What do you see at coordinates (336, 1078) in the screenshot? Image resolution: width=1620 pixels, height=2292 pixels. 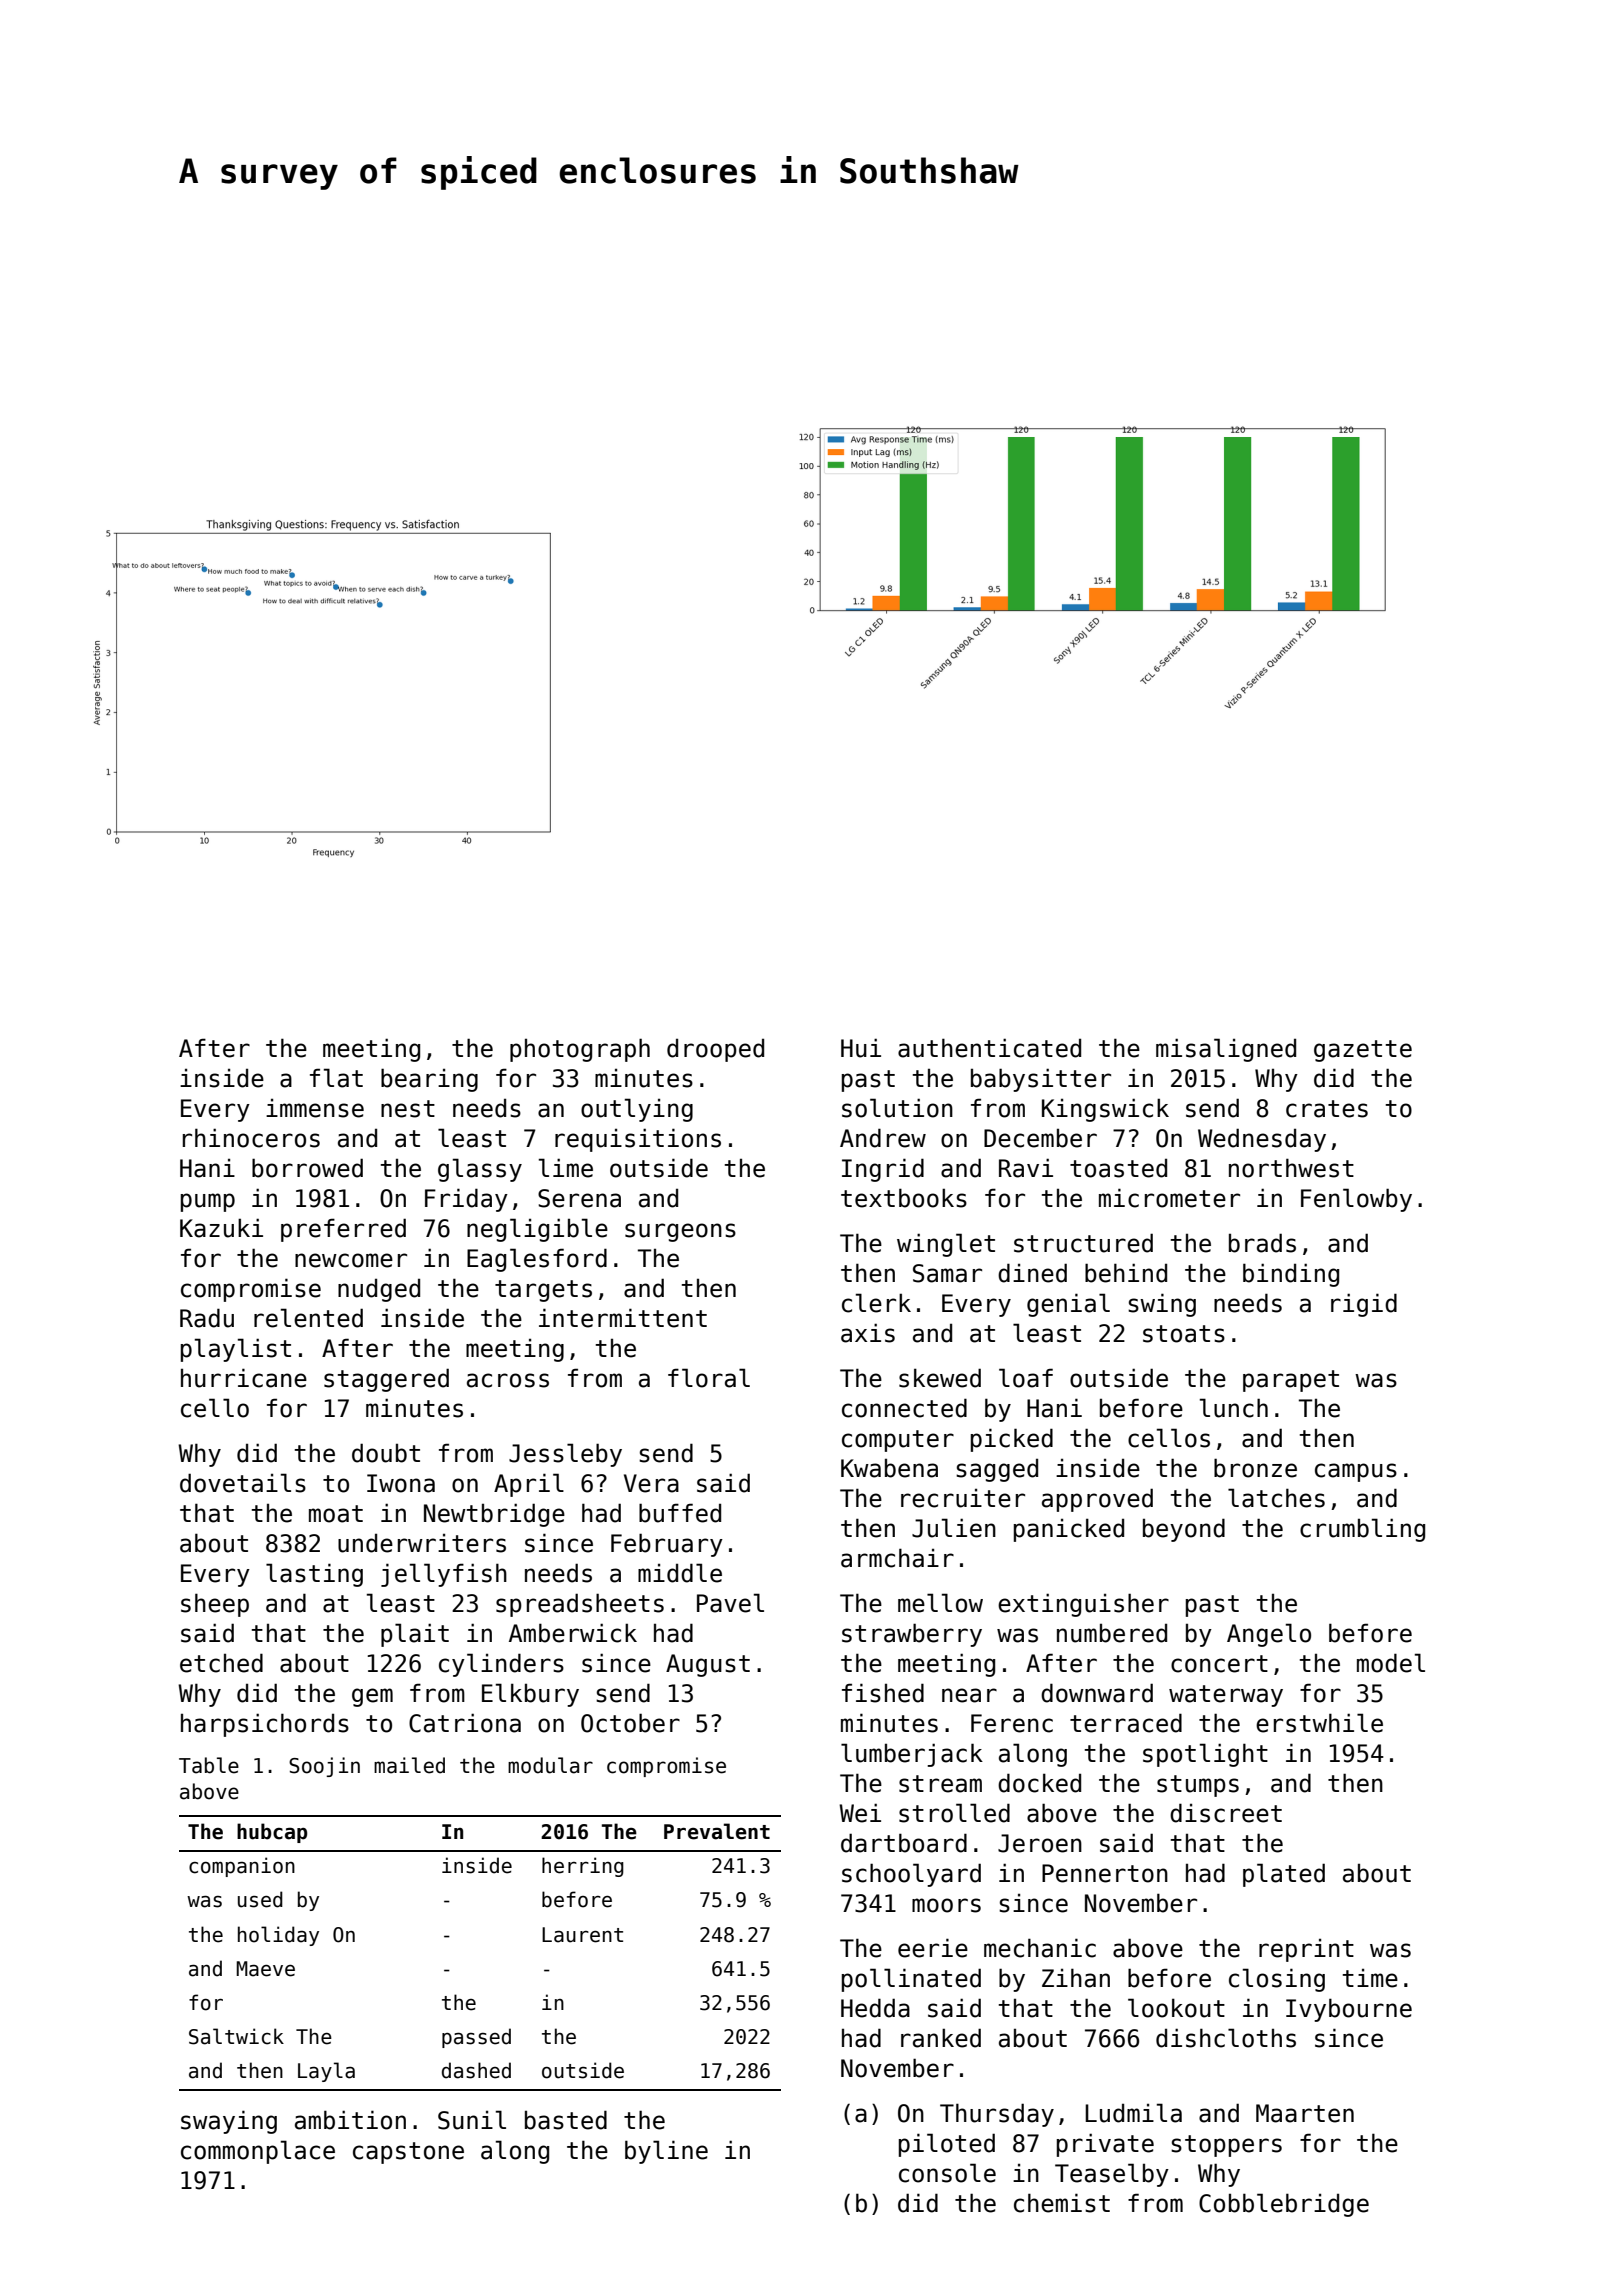 I see `flat` at bounding box center [336, 1078].
